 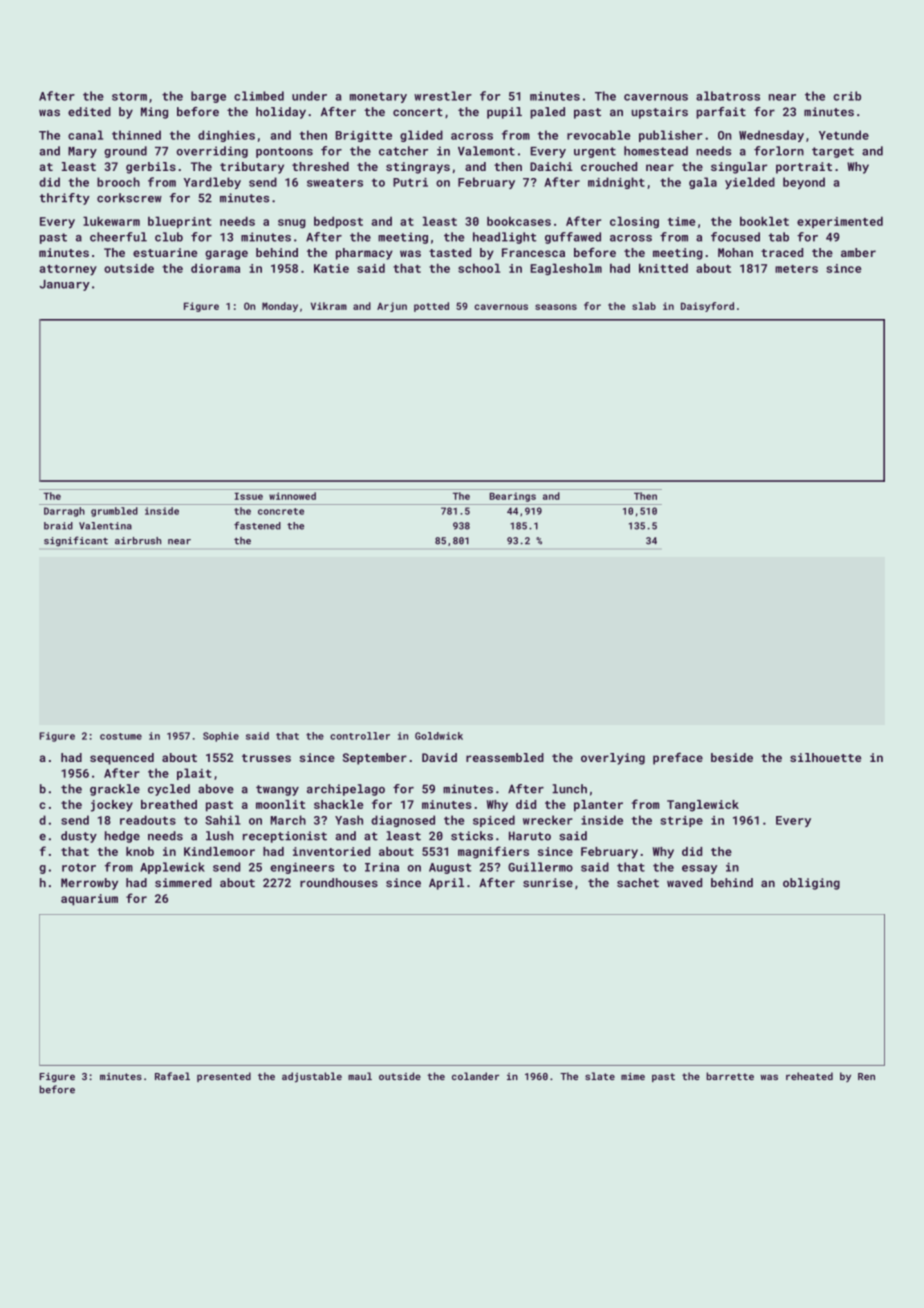 I want to click on pupil, so click(x=504, y=113).
